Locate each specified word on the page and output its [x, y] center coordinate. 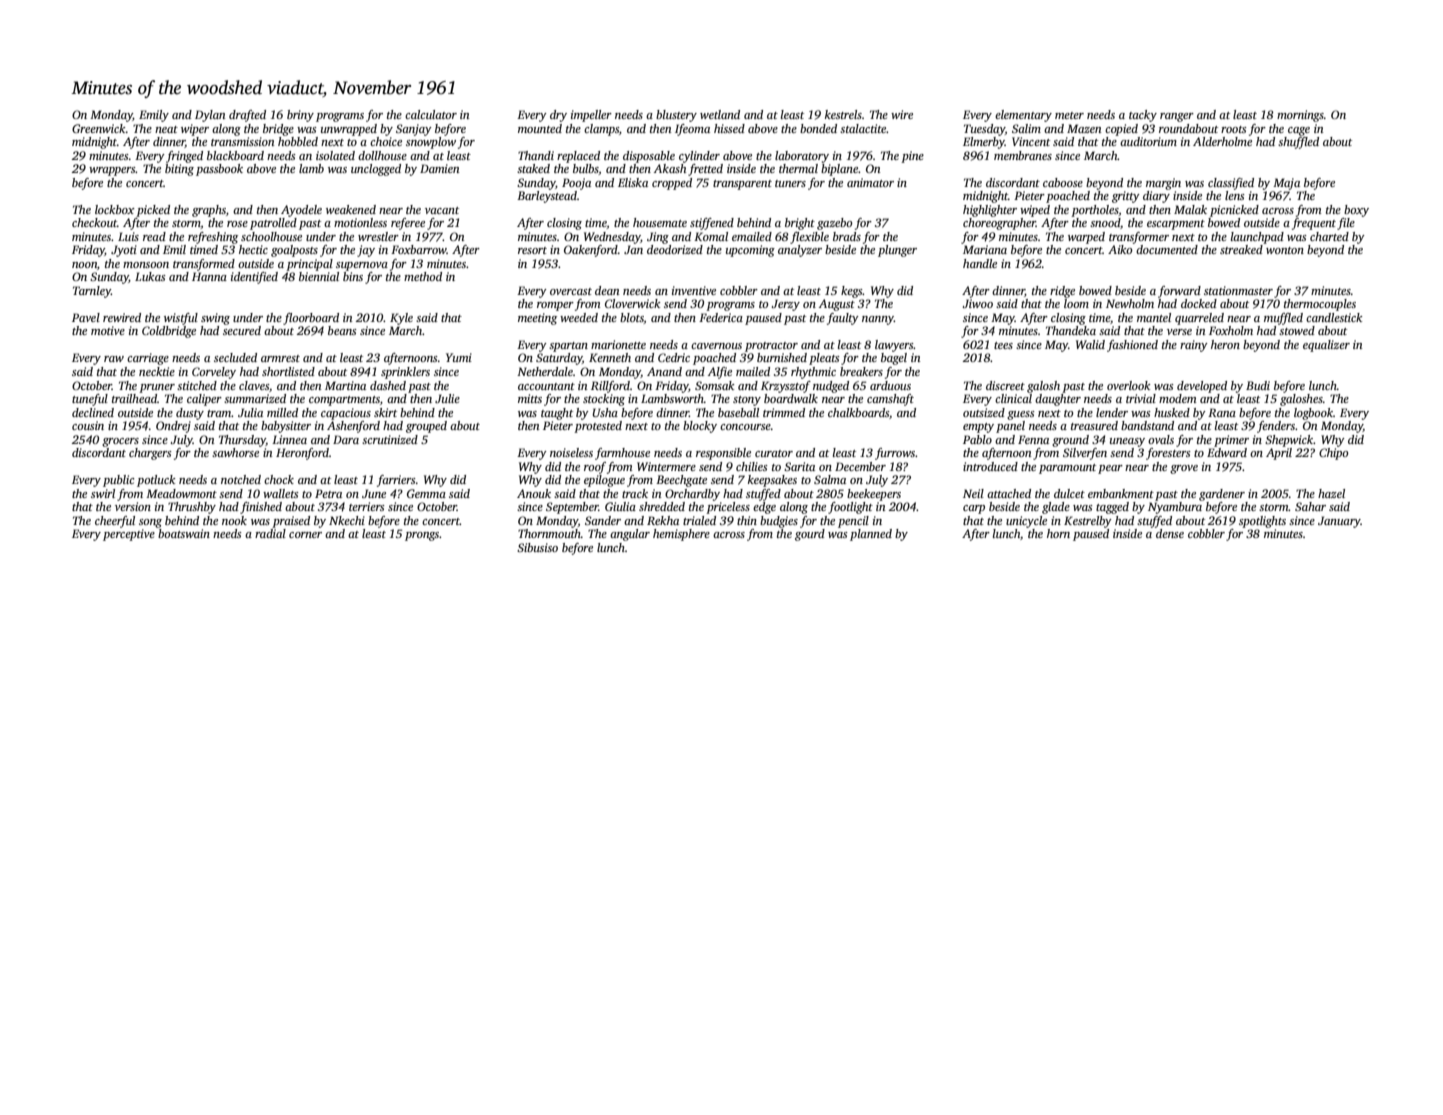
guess [1021, 415]
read [154, 236]
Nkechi [347, 520]
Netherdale [545, 371]
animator [870, 182]
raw [114, 359]
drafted [247, 116]
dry [558, 116]
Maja [1286, 184]
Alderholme [1222, 141]
